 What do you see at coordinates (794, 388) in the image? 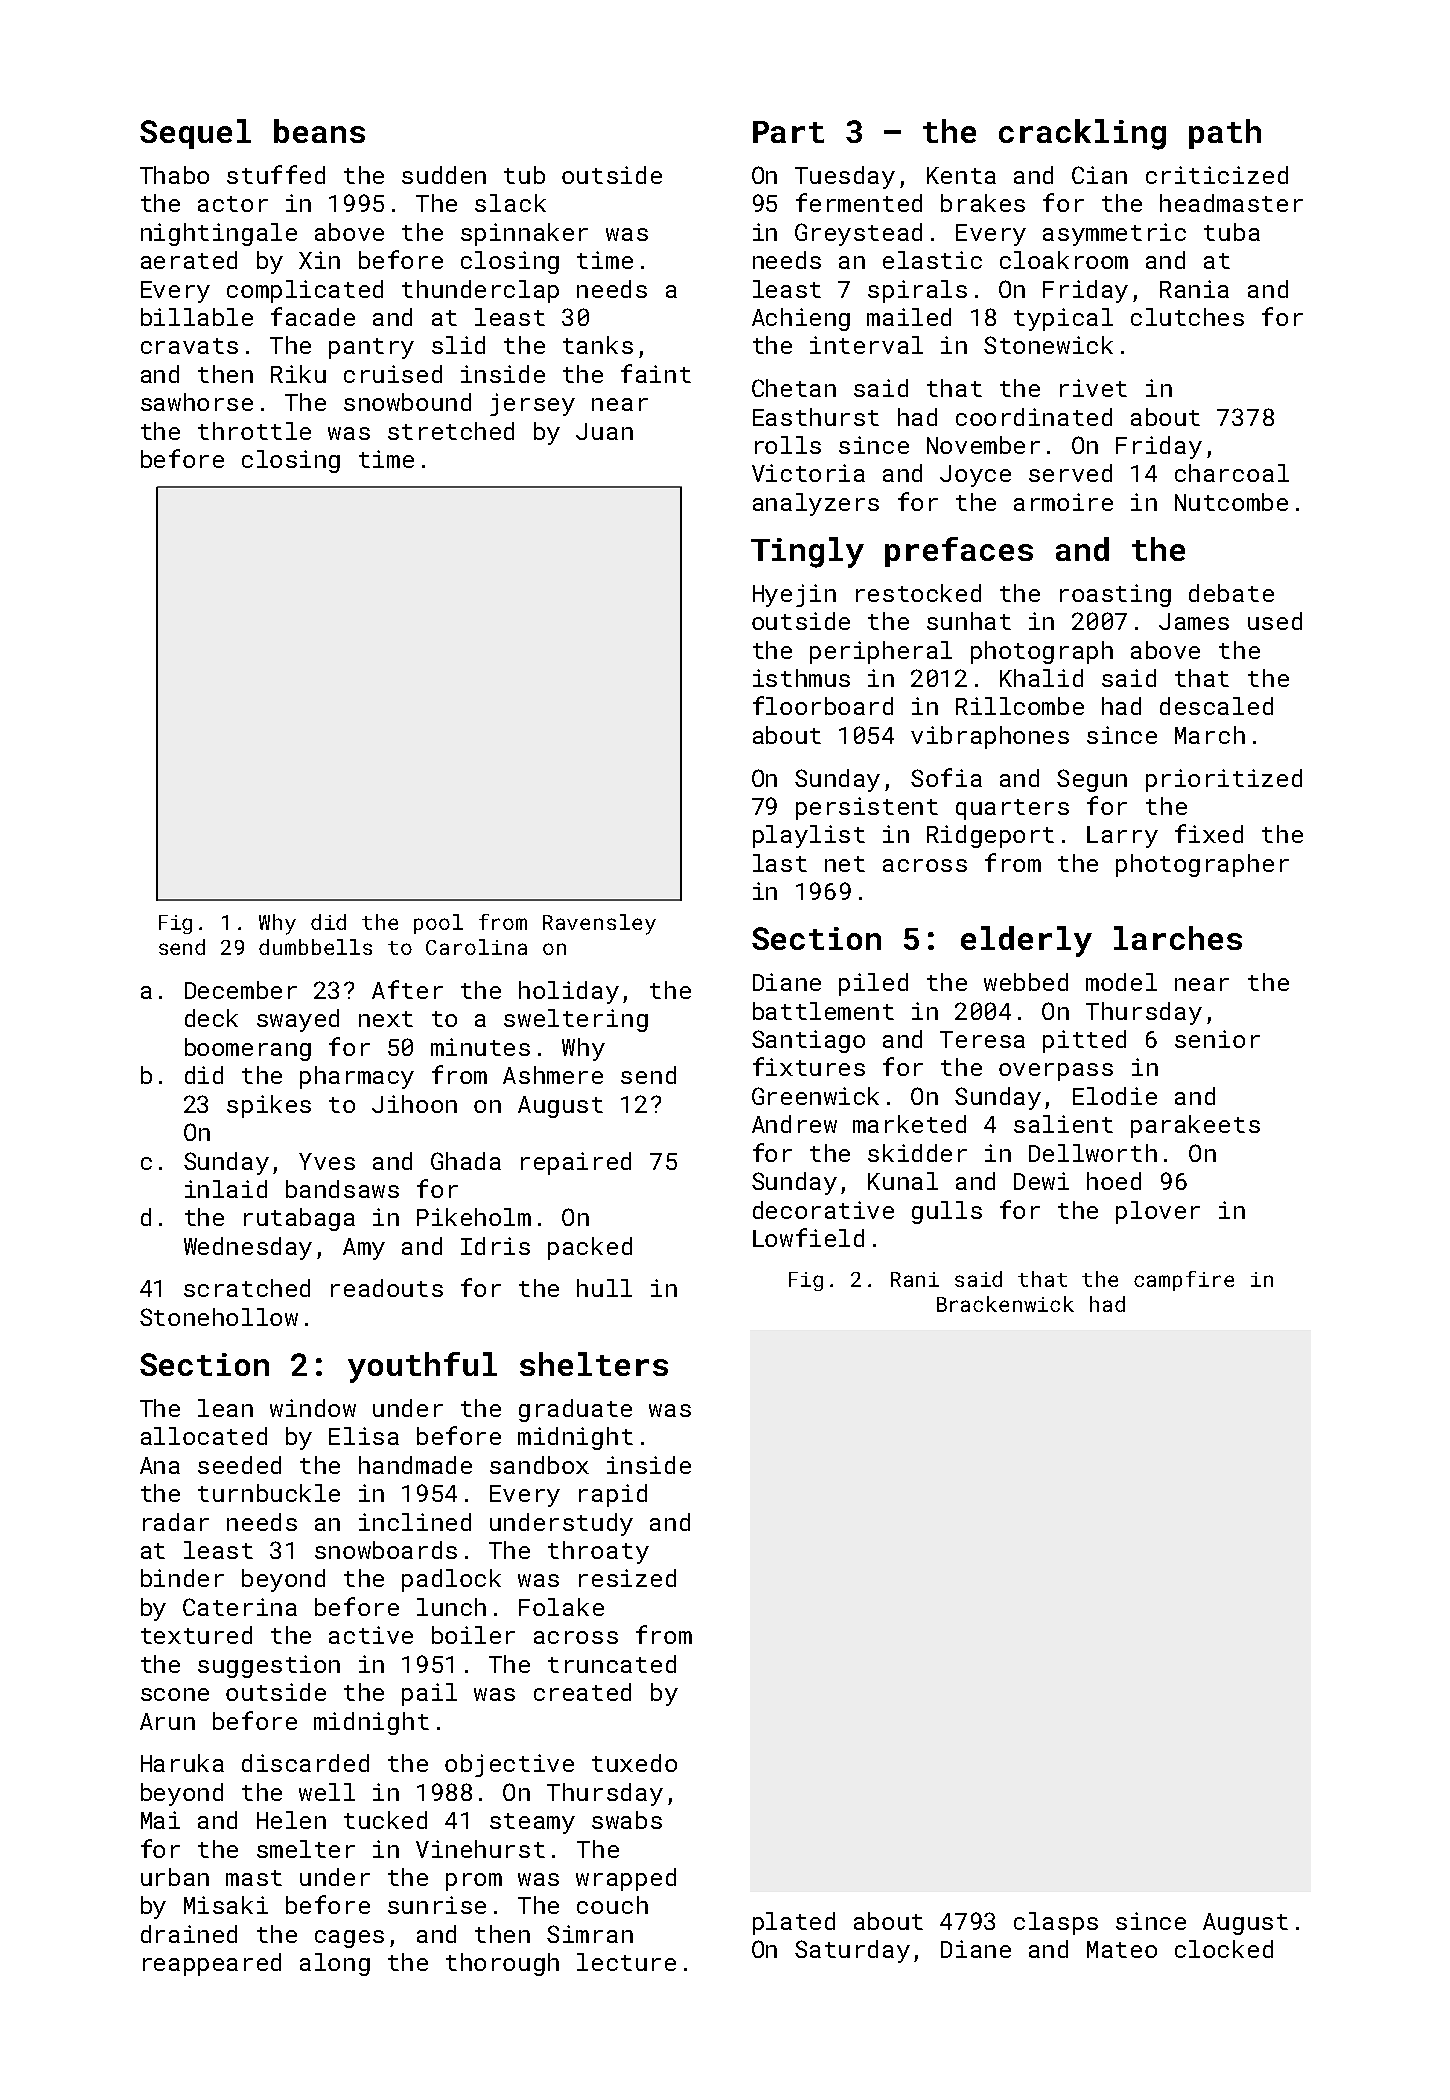
I see `Chetan` at bounding box center [794, 388].
